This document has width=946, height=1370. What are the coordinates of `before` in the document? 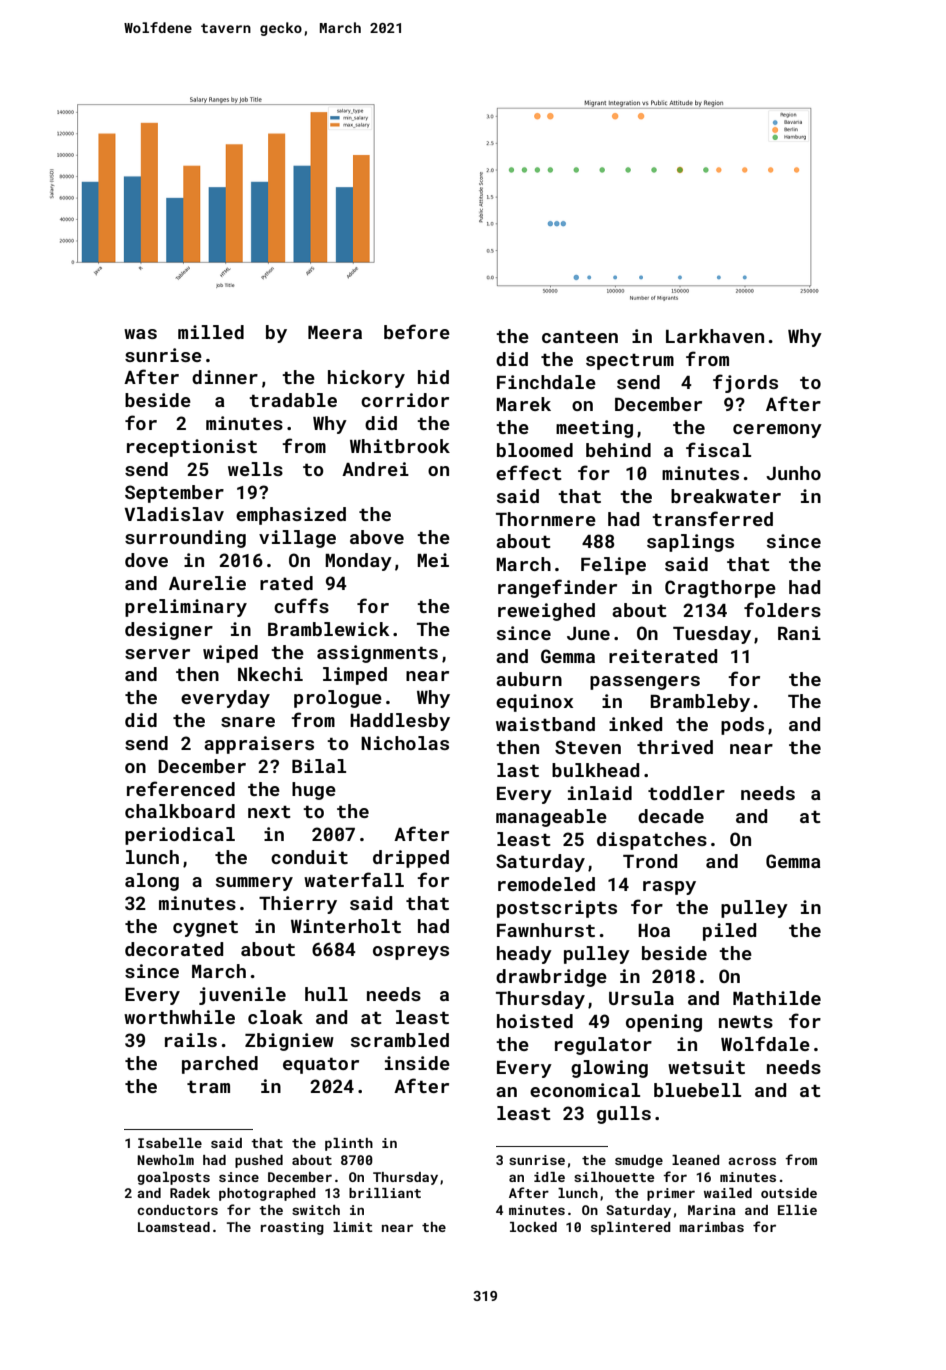 It's located at (417, 331).
